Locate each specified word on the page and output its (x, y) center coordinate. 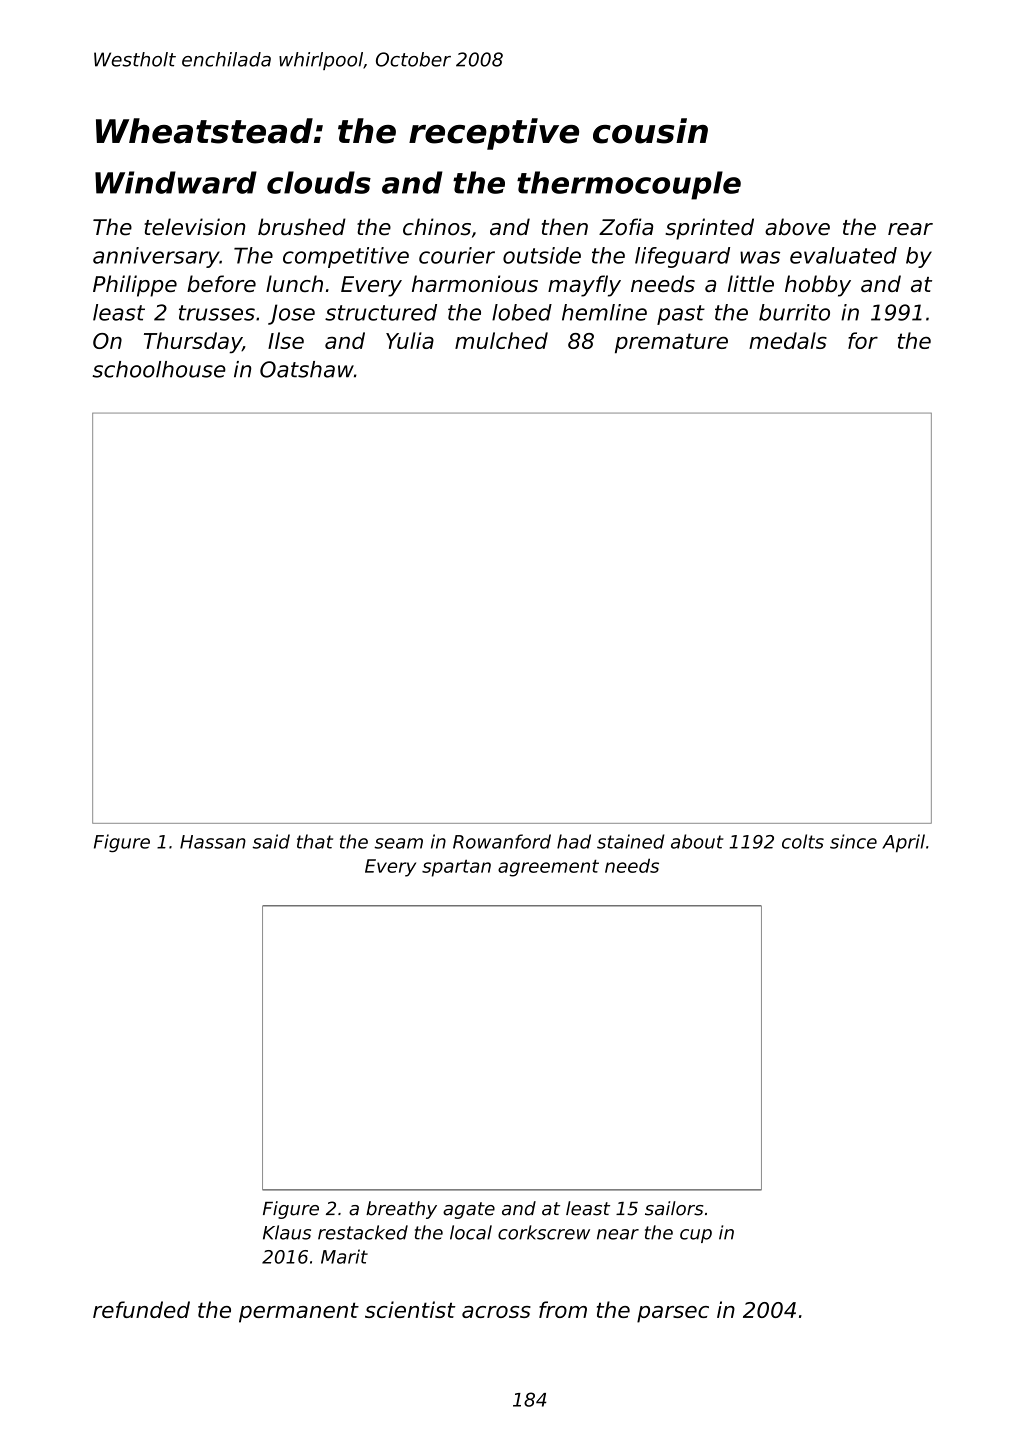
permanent (299, 1312)
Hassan (213, 842)
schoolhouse (159, 369)
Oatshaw (307, 369)
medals (788, 340)
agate (469, 1210)
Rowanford (502, 841)
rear (910, 229)
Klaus (287, 1232)
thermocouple (629, 185)
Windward (176, 182)
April (903, 843)
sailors (674, 1208)
